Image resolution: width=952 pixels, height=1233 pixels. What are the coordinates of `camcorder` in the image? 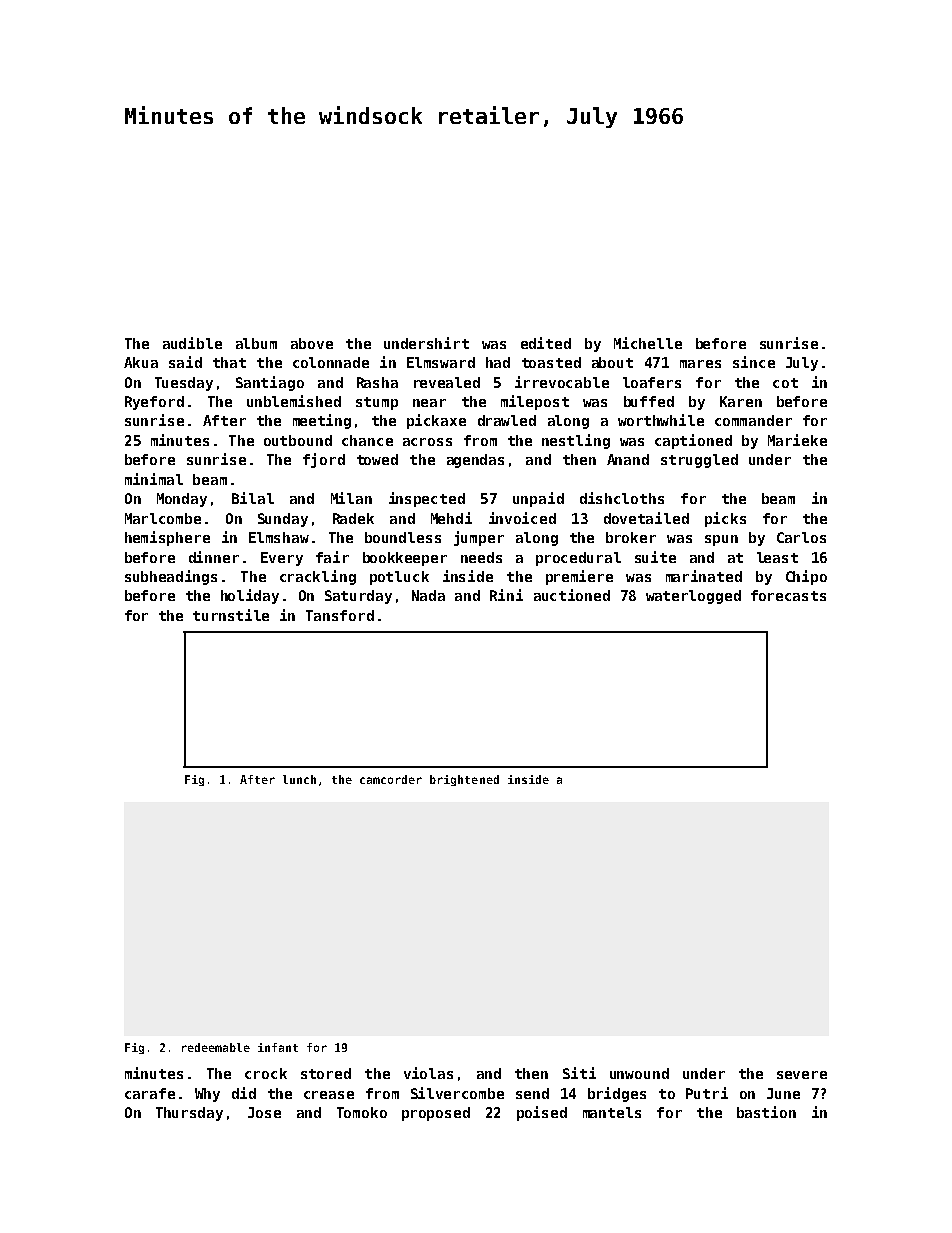 It's located at (391, 779).
